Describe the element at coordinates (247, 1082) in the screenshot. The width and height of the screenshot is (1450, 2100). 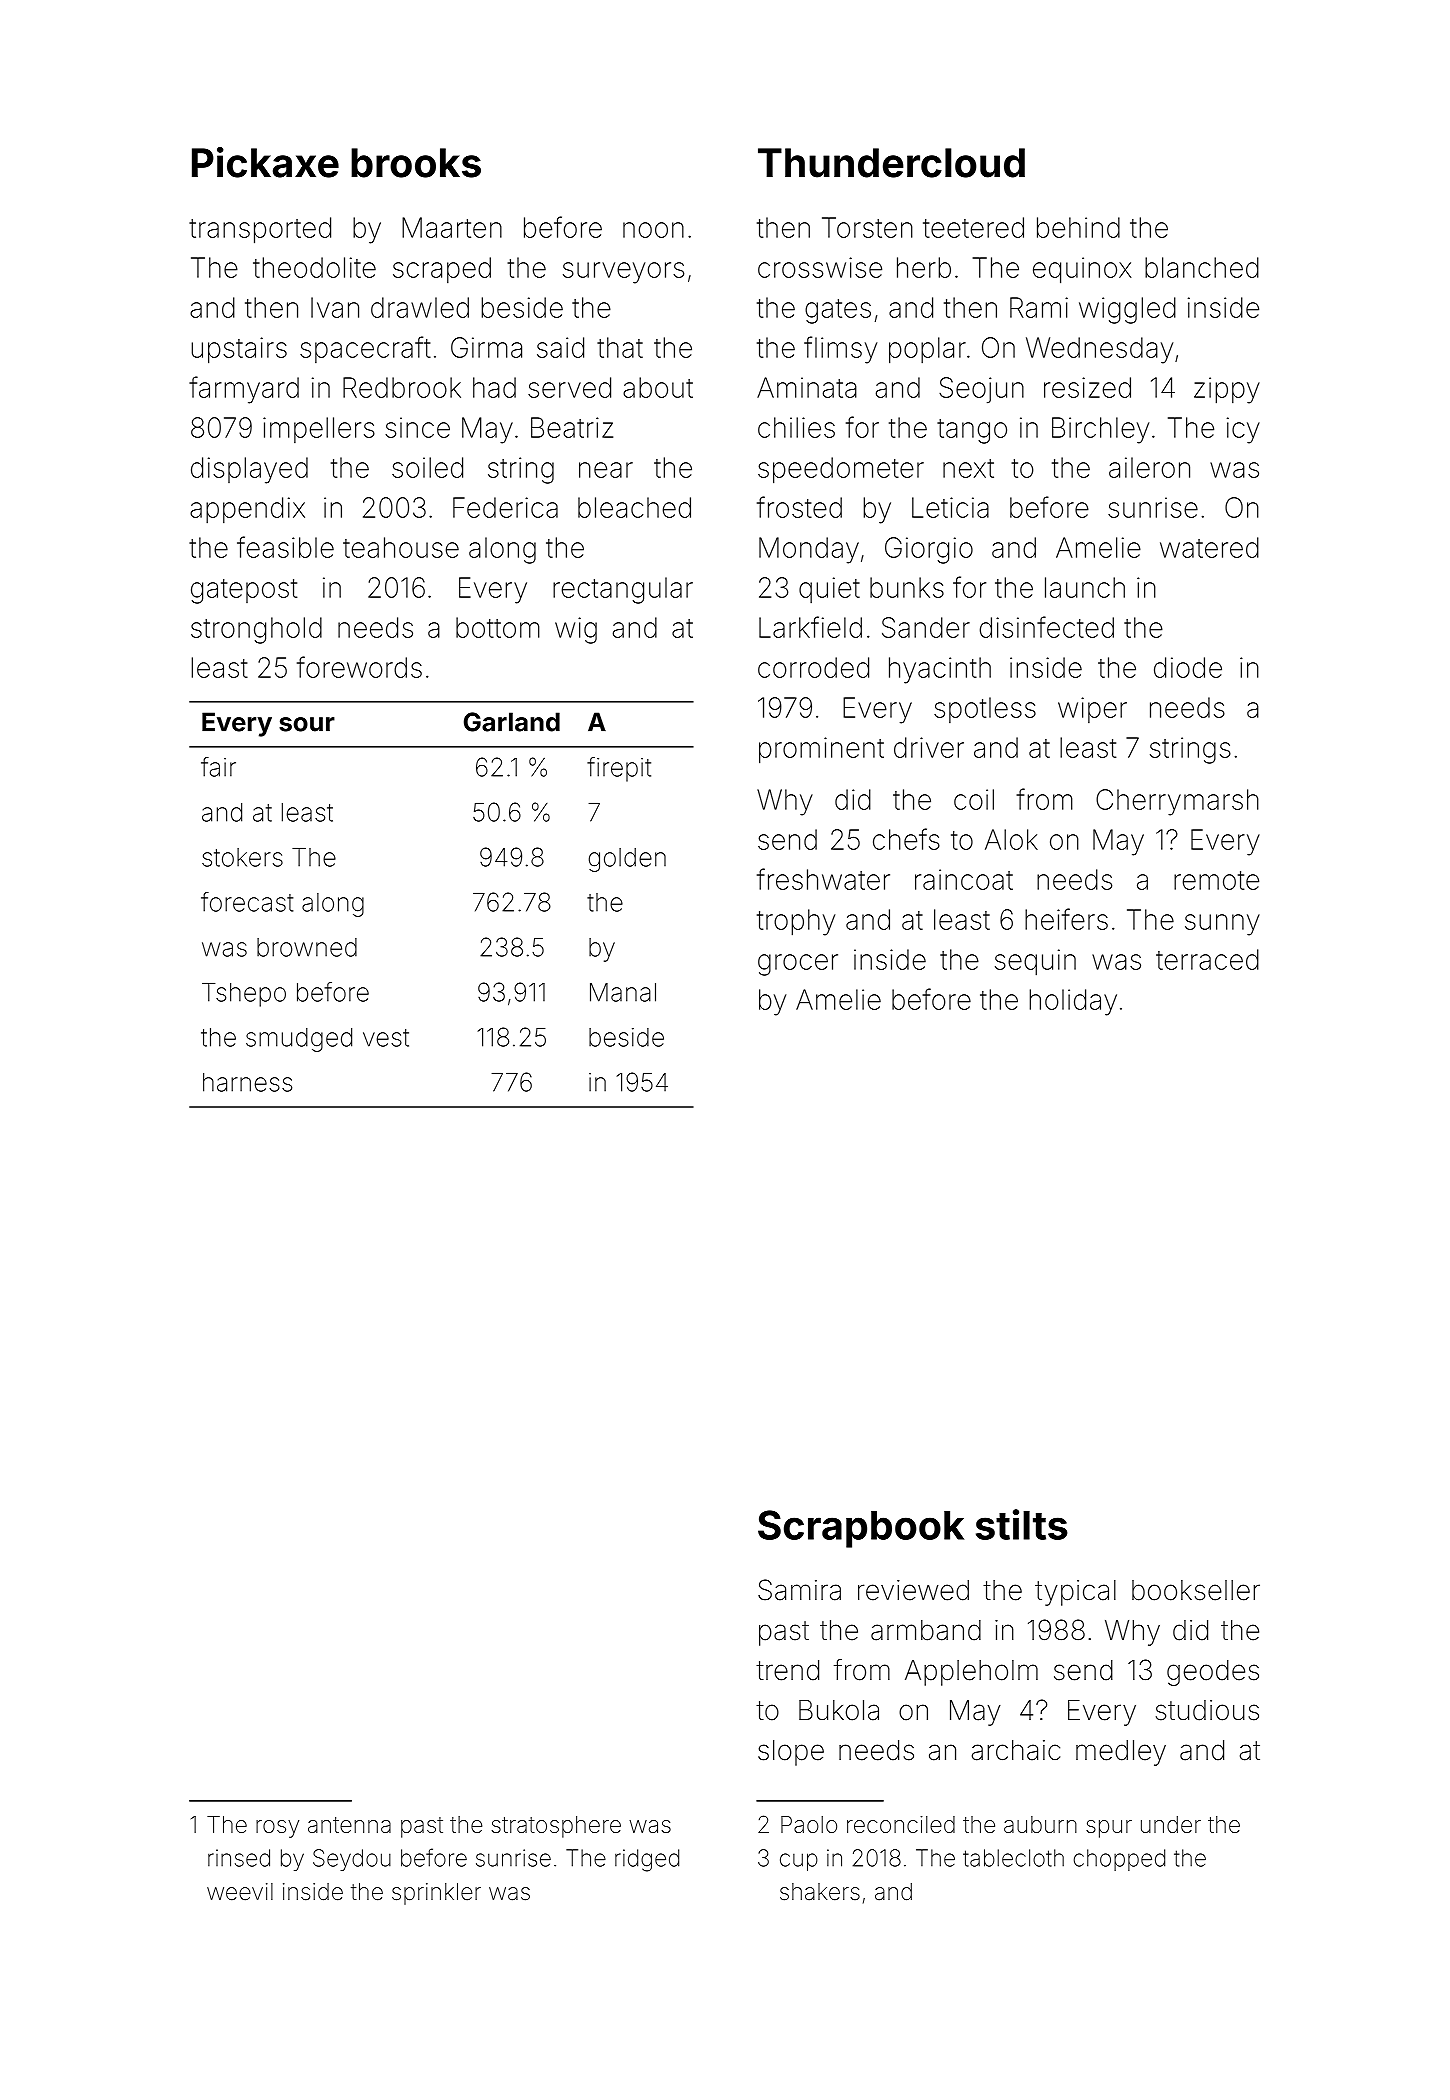
I see `harness` at that location.
